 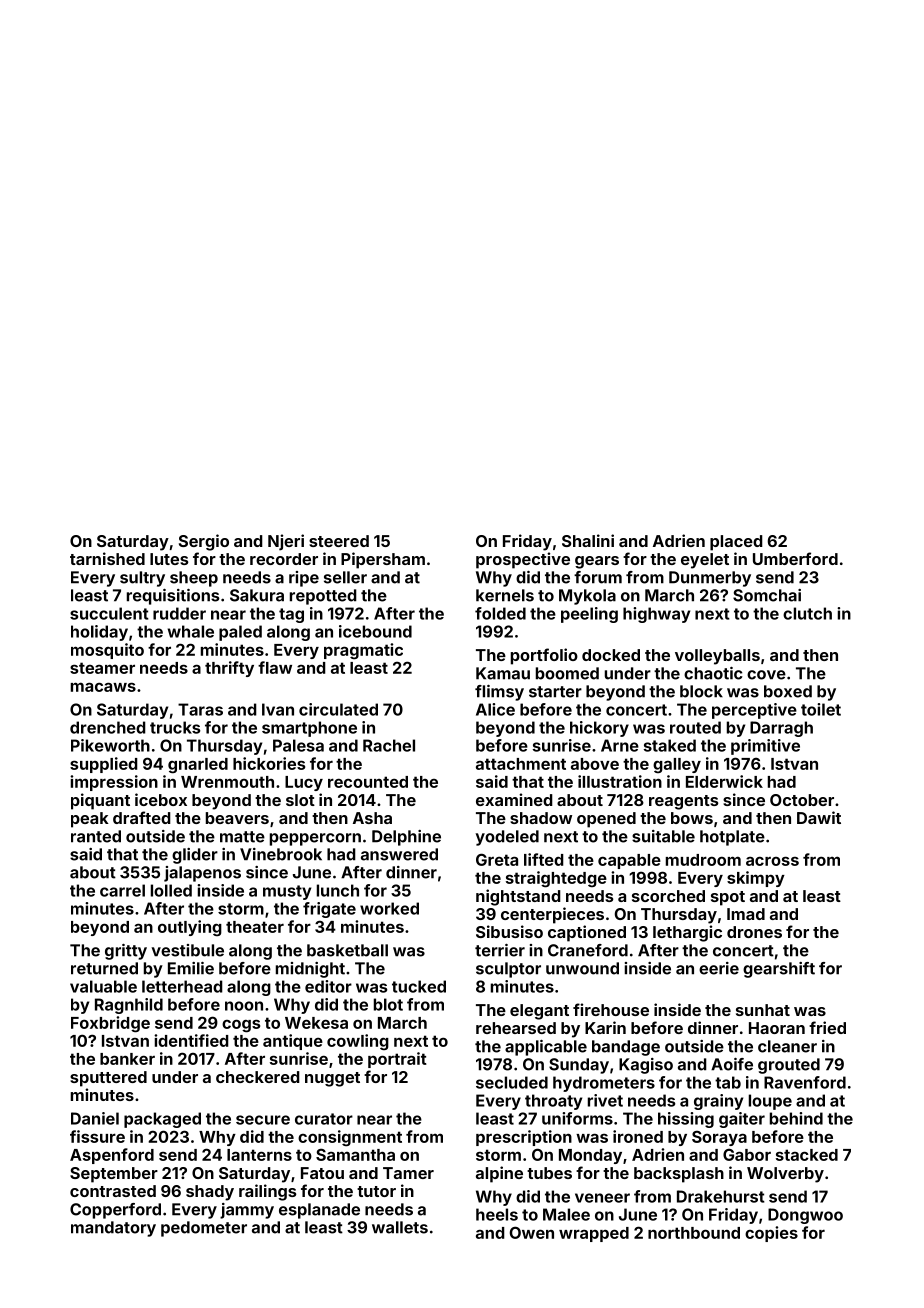 What do you see at coordinates (204, 1229) in the page?
I see `pedometer` at bounding box center [204, 1229].
